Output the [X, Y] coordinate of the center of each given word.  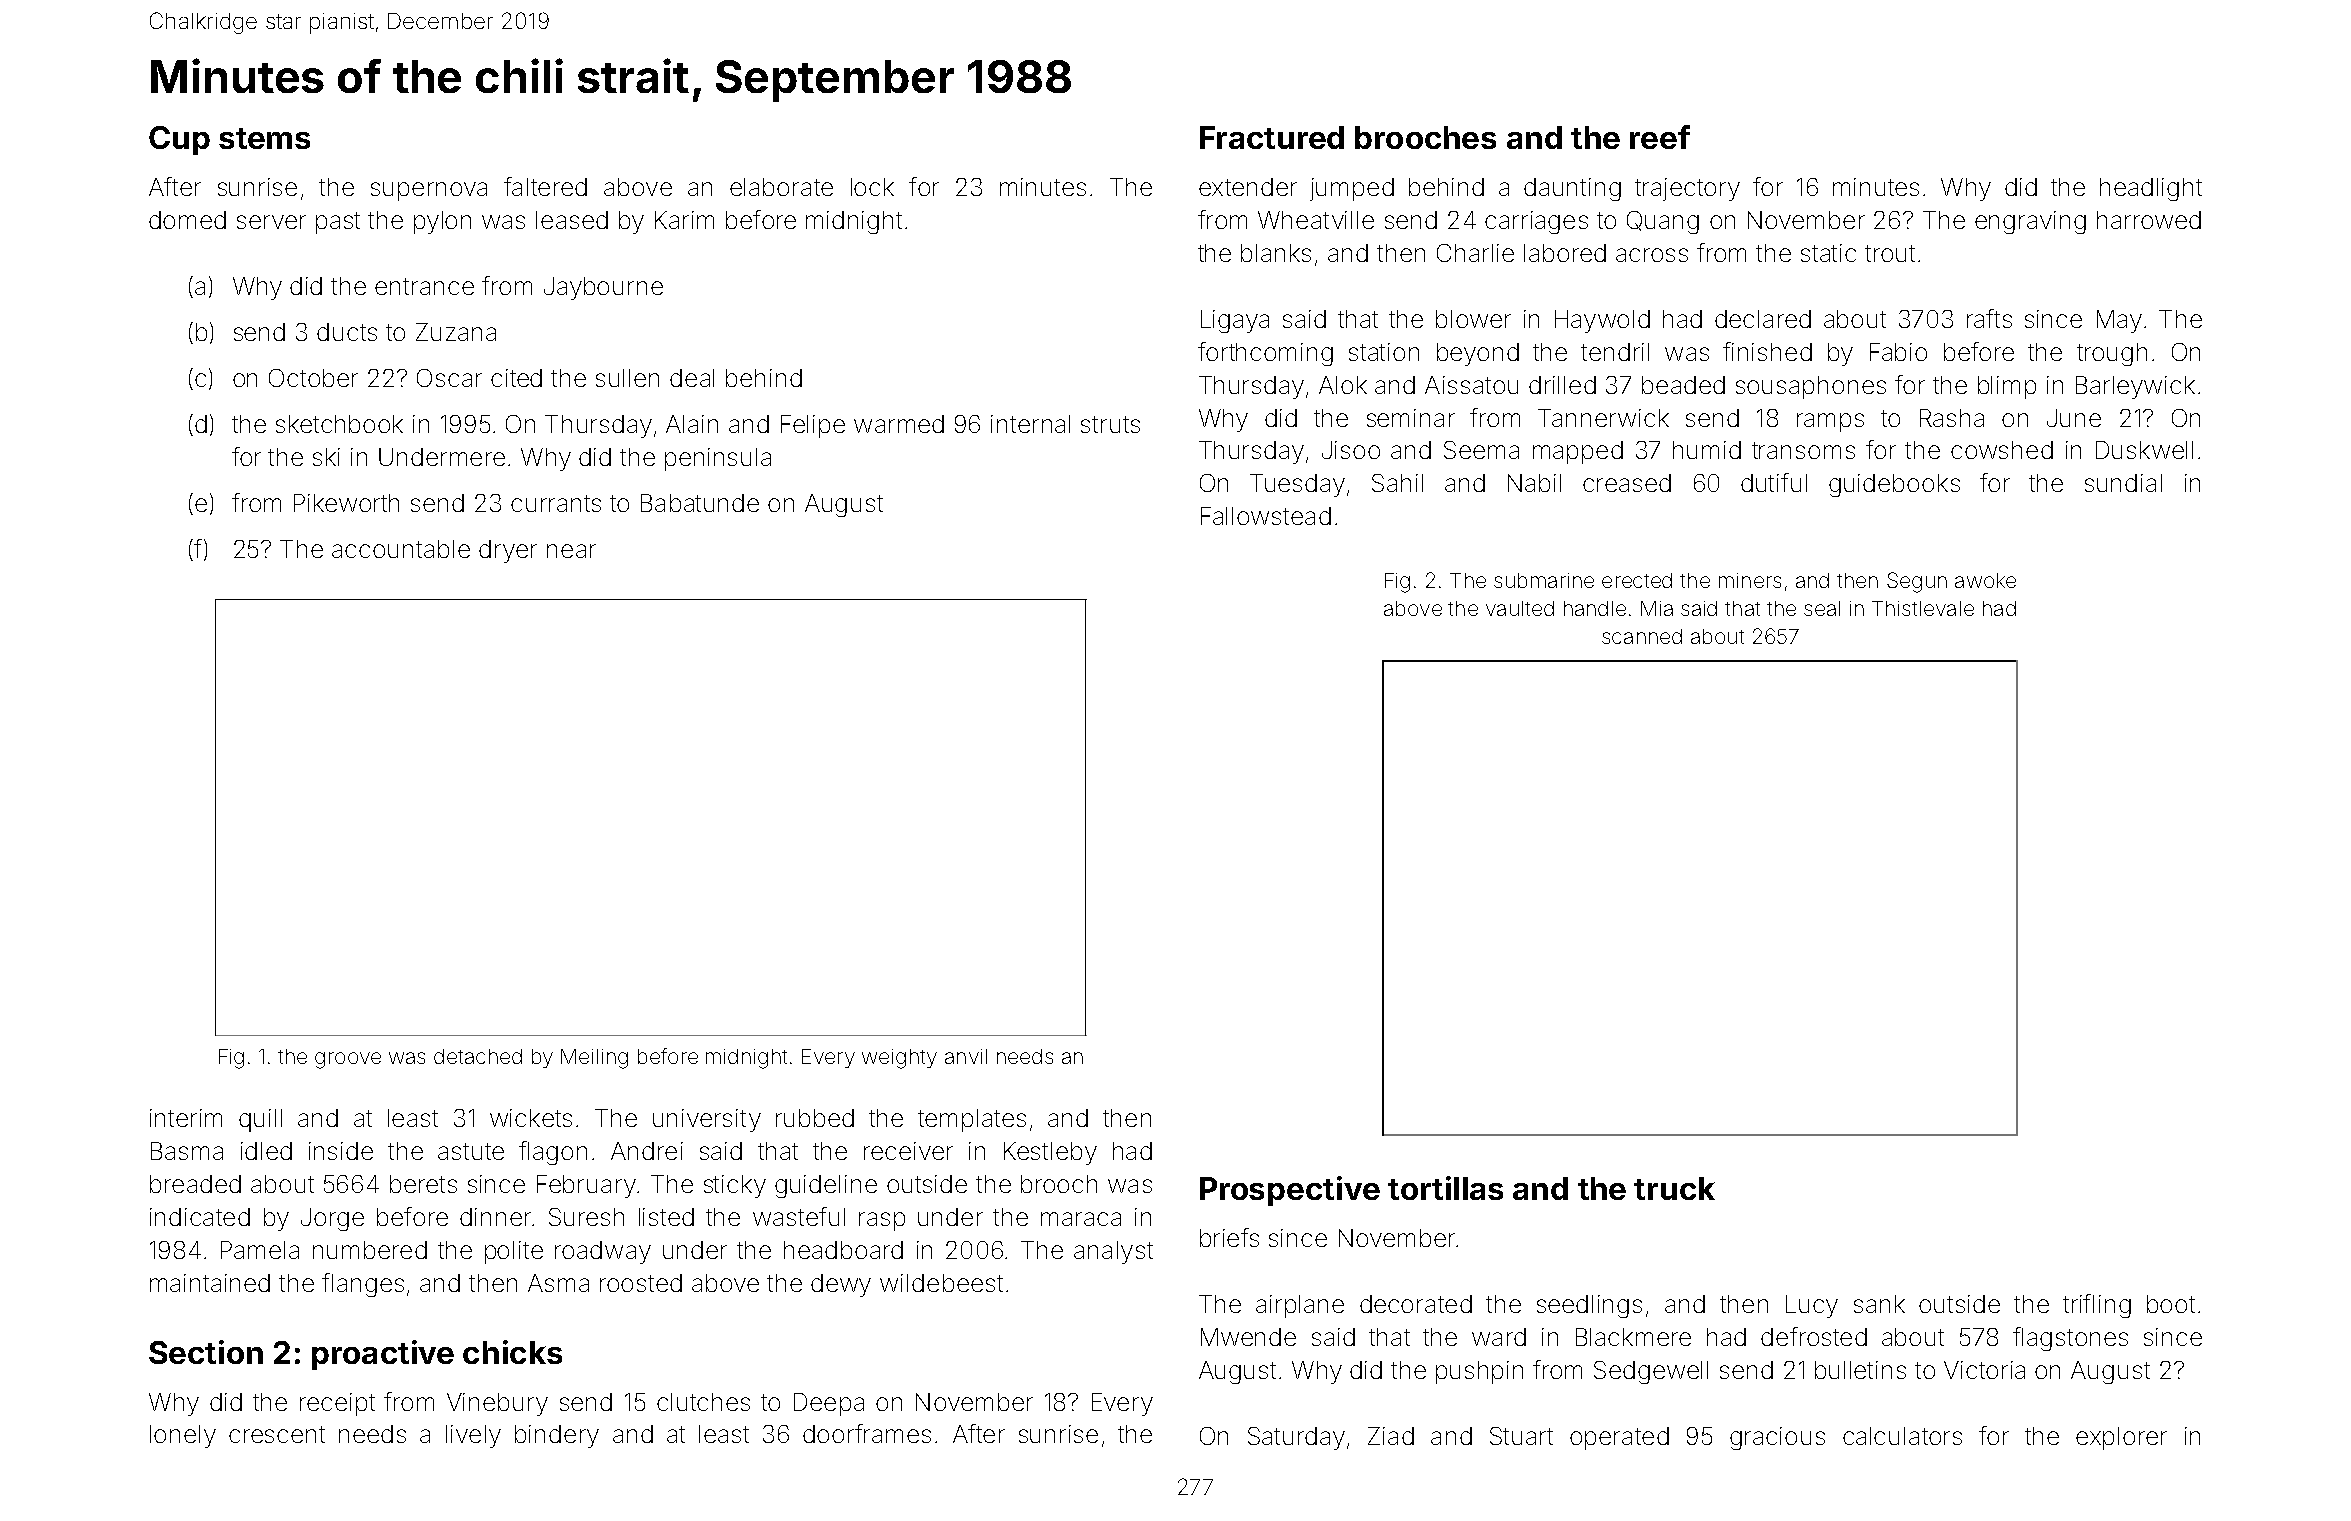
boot [2171, 1304]
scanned [1642, 636]
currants [556, 503]
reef [1660, 137]
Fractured [1272, 137]
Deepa [829, 1404]
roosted [641, 1283]
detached [478, 1056]
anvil [966, 1056]
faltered [545, 186]
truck [1674, 1188]
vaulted [1520, 608]
